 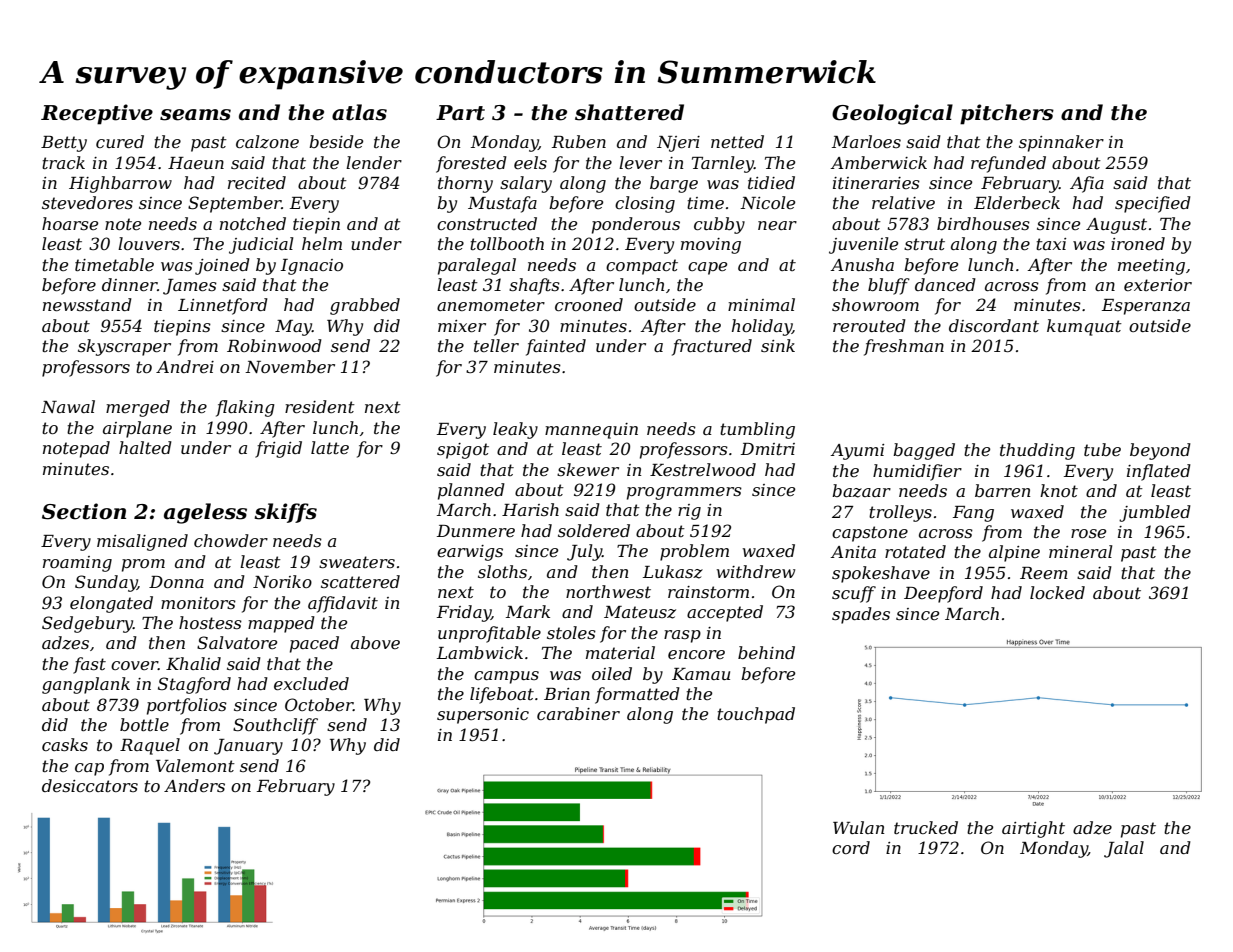 What do you see at coordinates (142, 542) in the page?
I see `misaligned` at bounding box center [142, 542].
